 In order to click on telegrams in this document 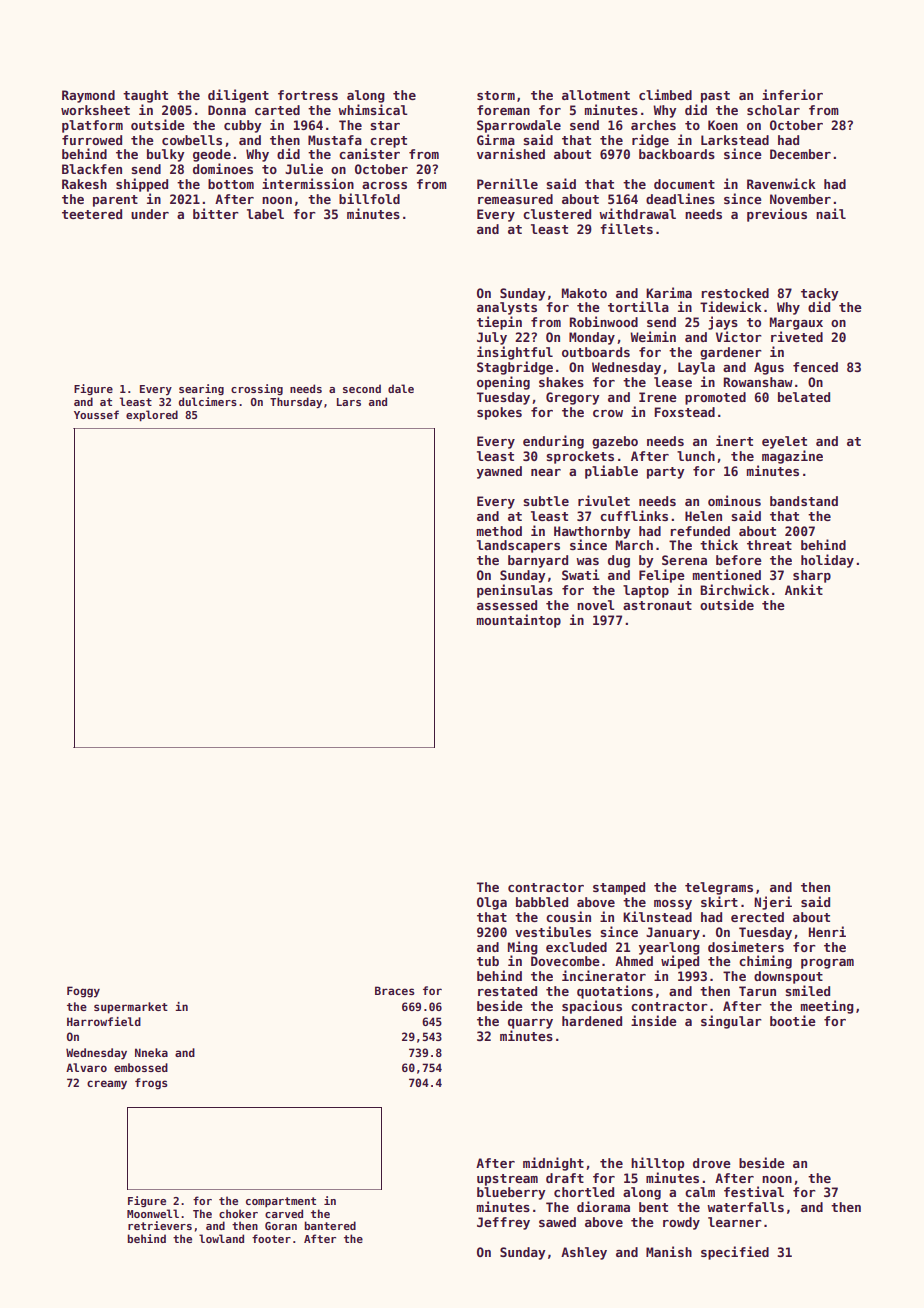, I will do `click(719, 888)`.
